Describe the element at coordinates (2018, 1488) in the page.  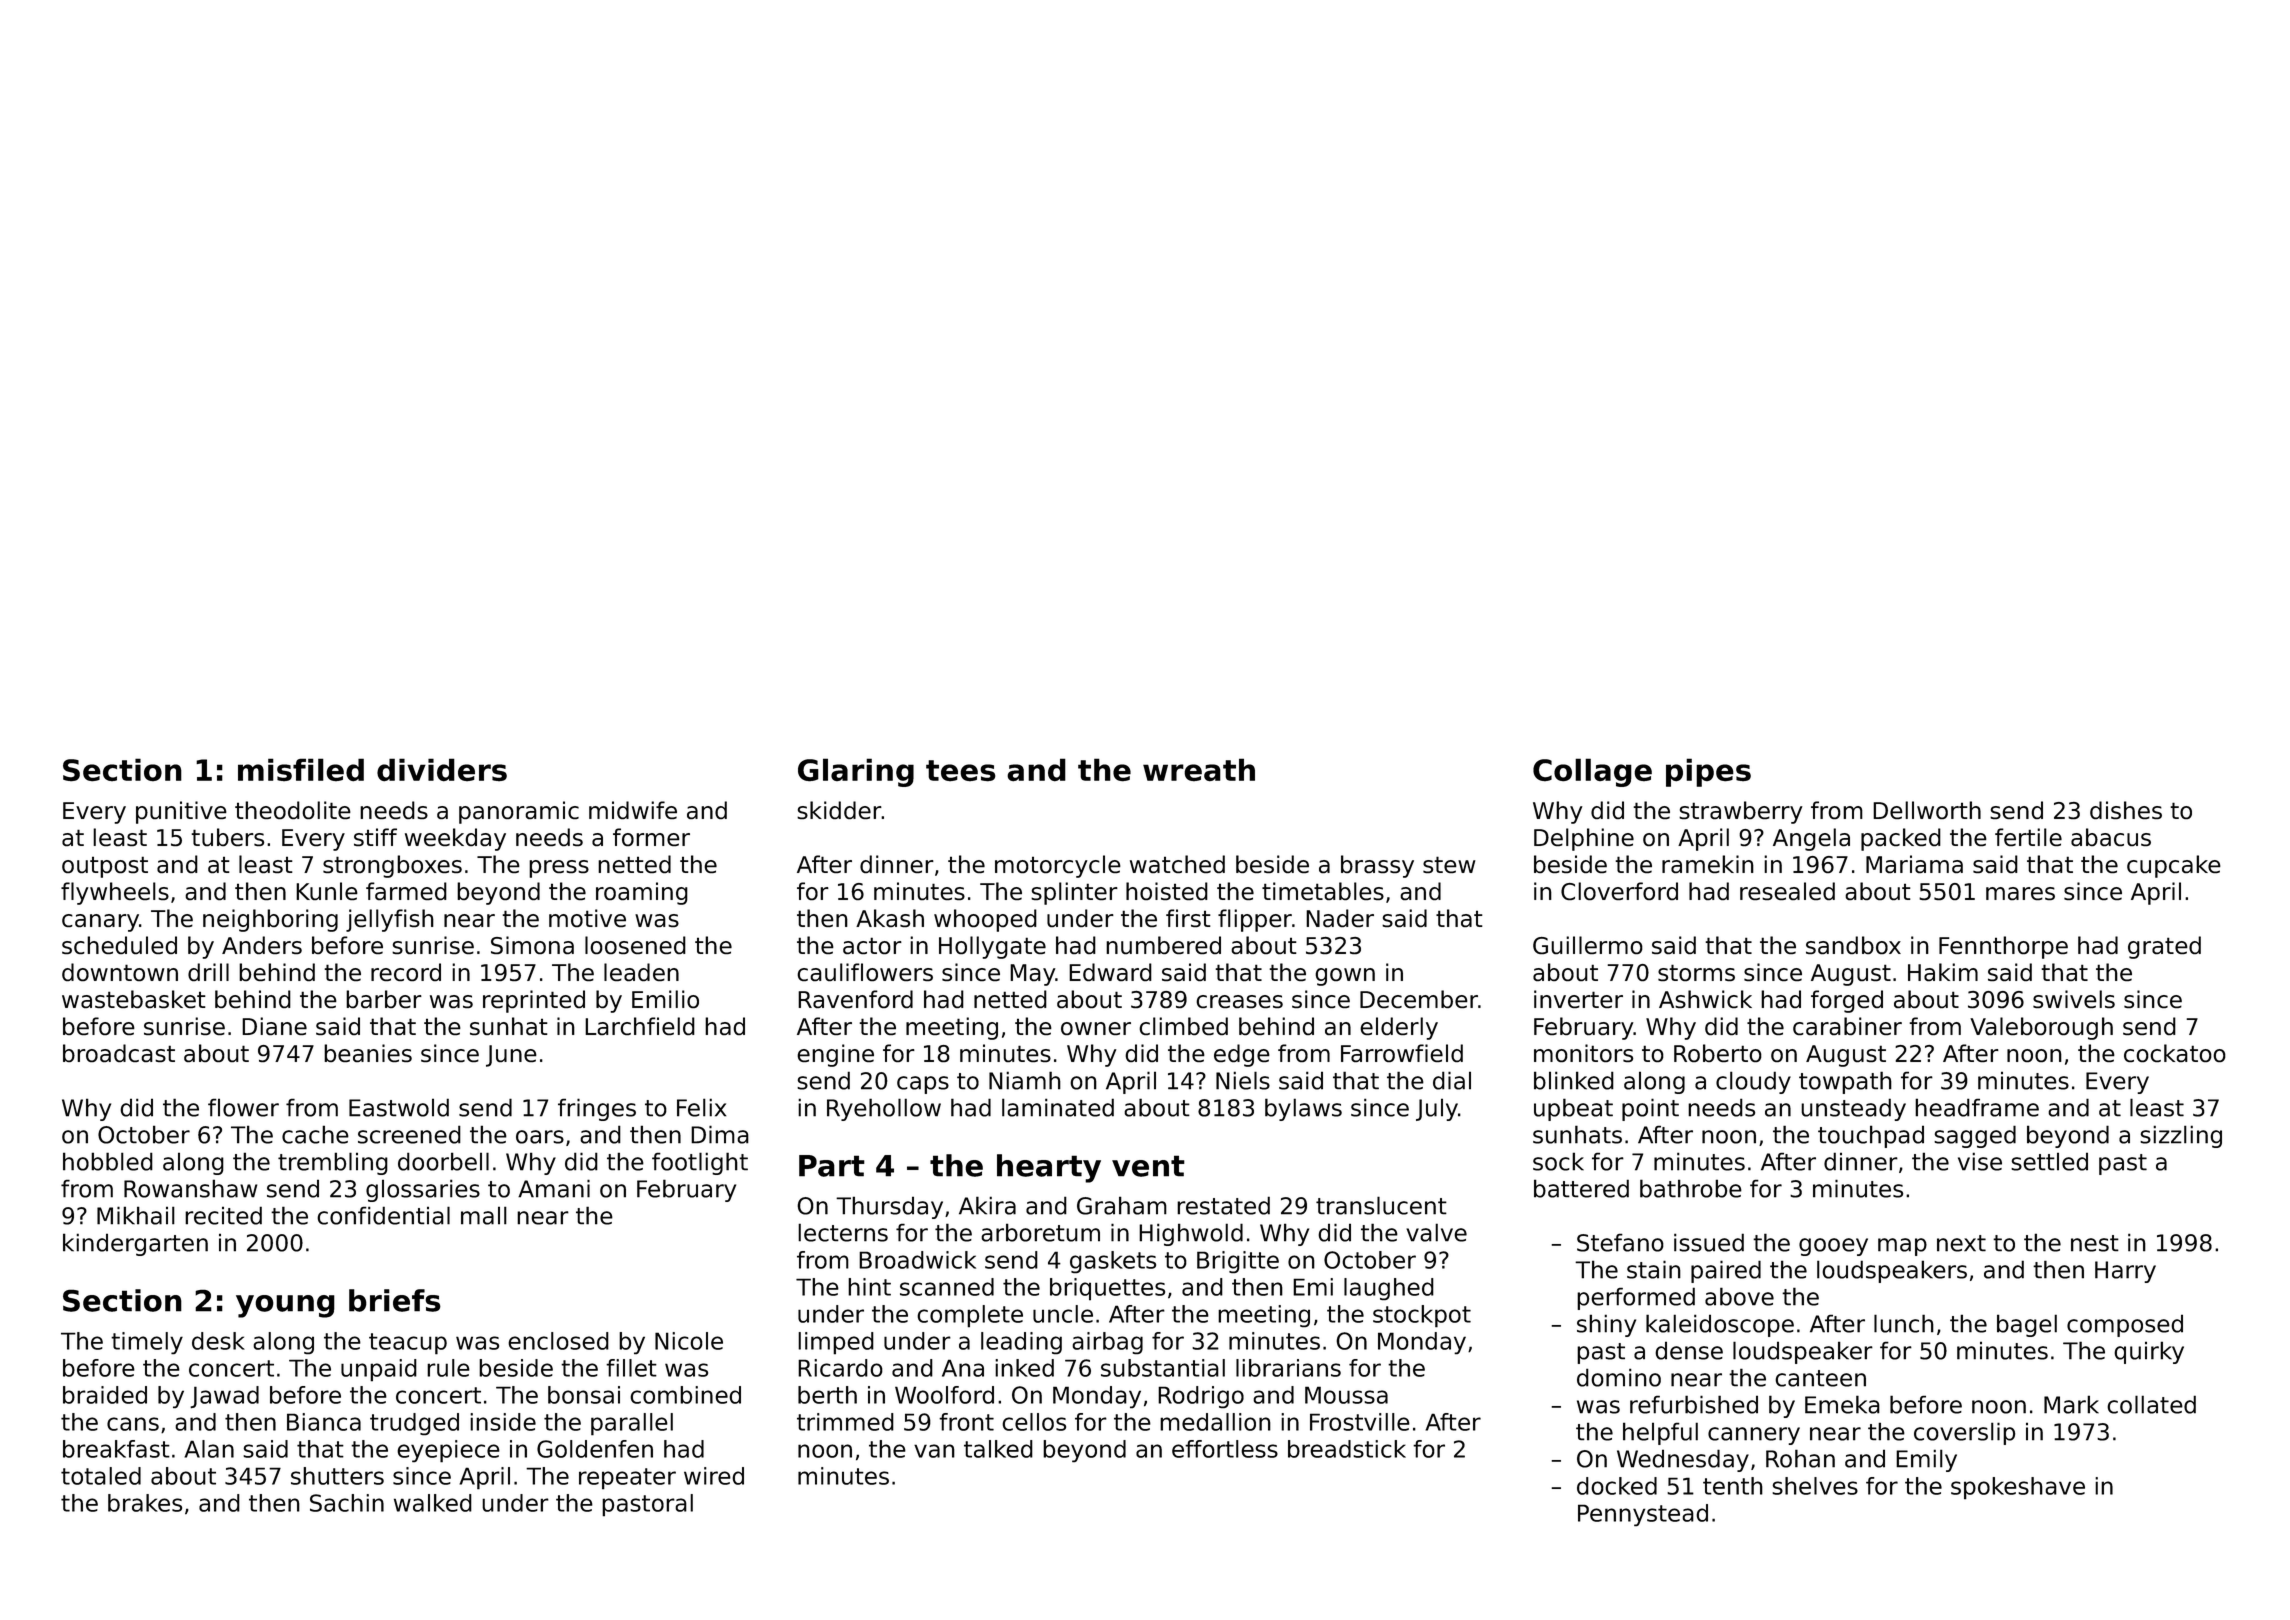
I see `spokeshave` at that location.
